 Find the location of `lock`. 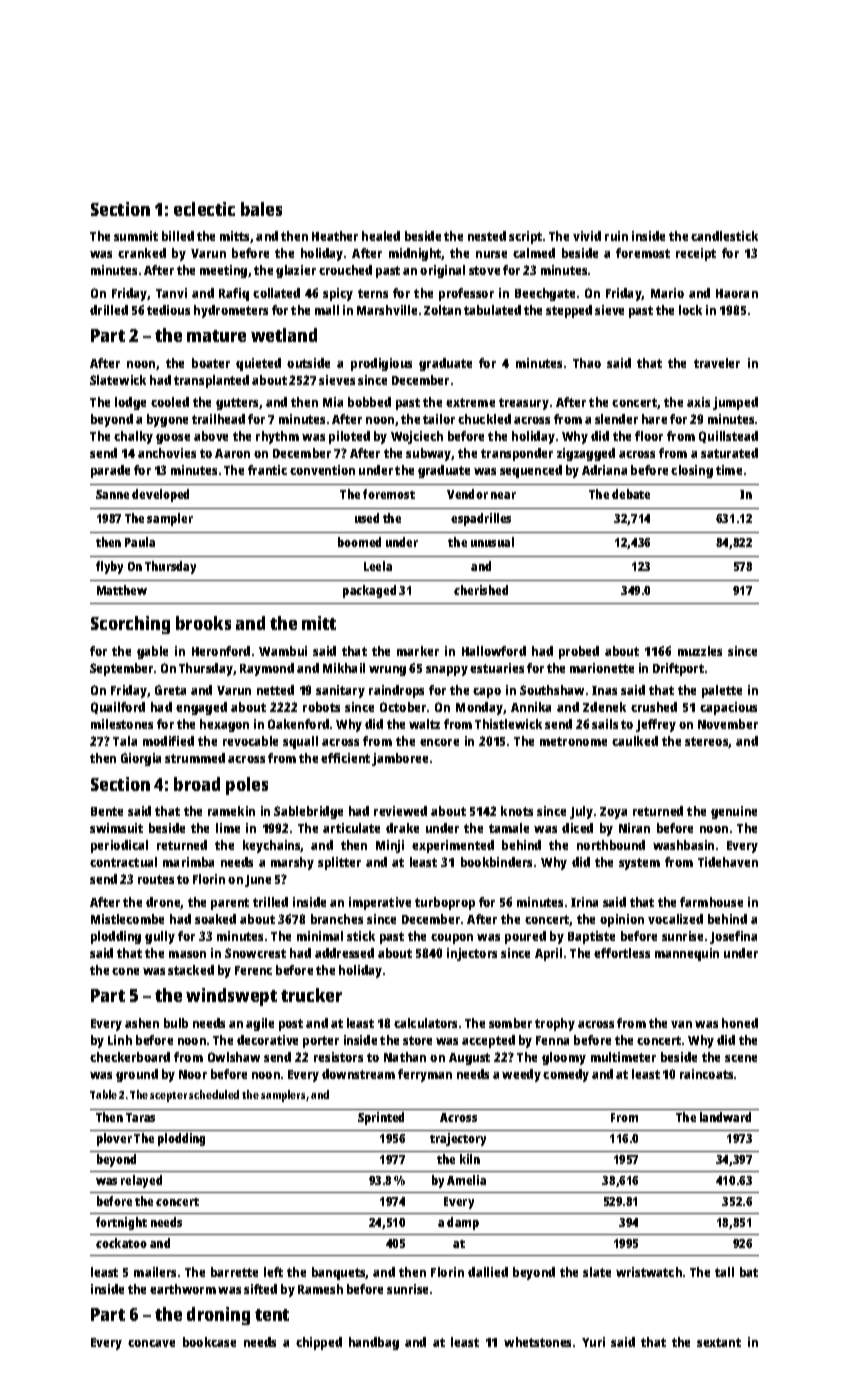

lock is located at coordinates (690, 310).
